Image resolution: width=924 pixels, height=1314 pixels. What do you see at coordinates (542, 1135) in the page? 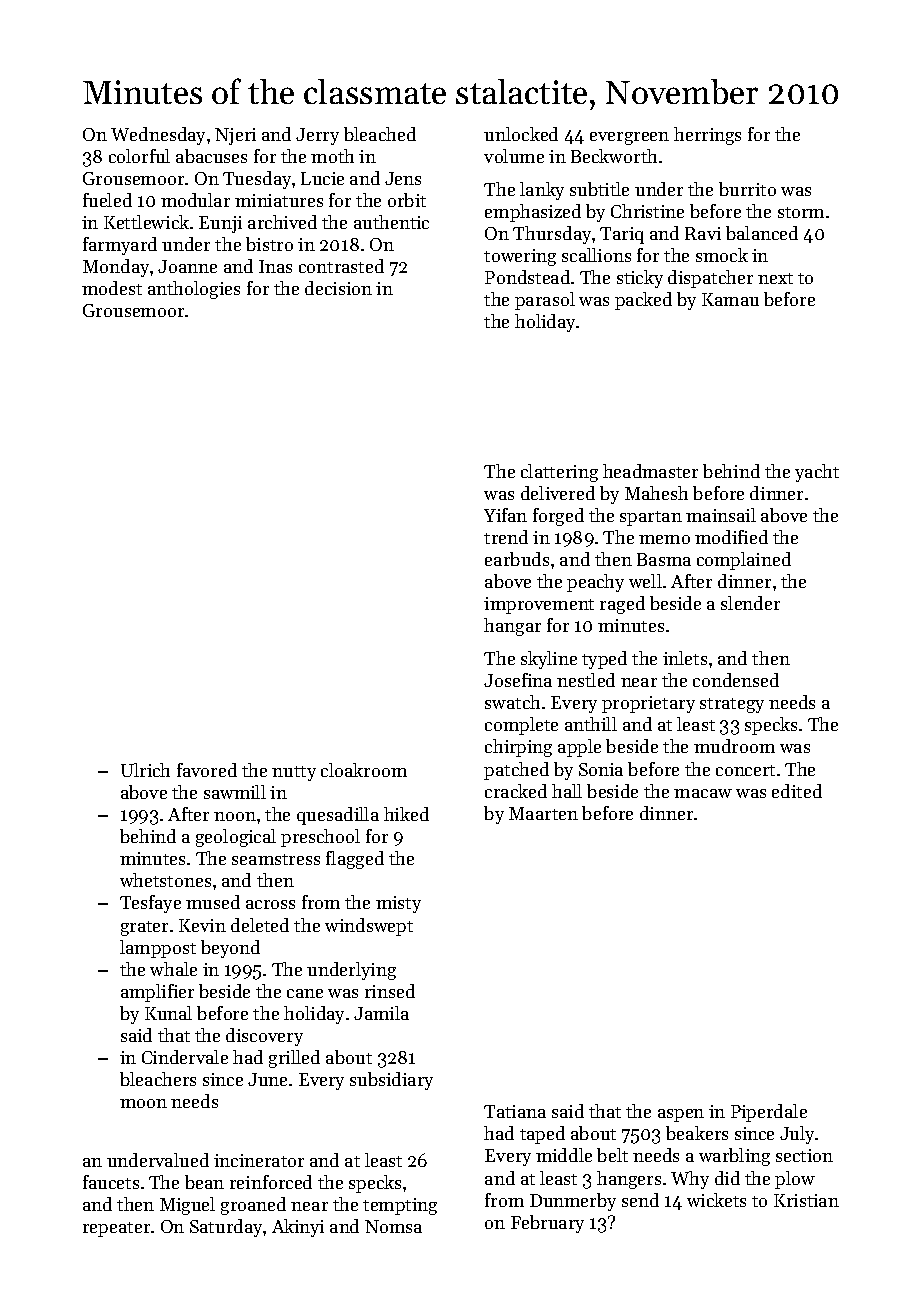
I see `taped` at bounding box center [542, 1135].
